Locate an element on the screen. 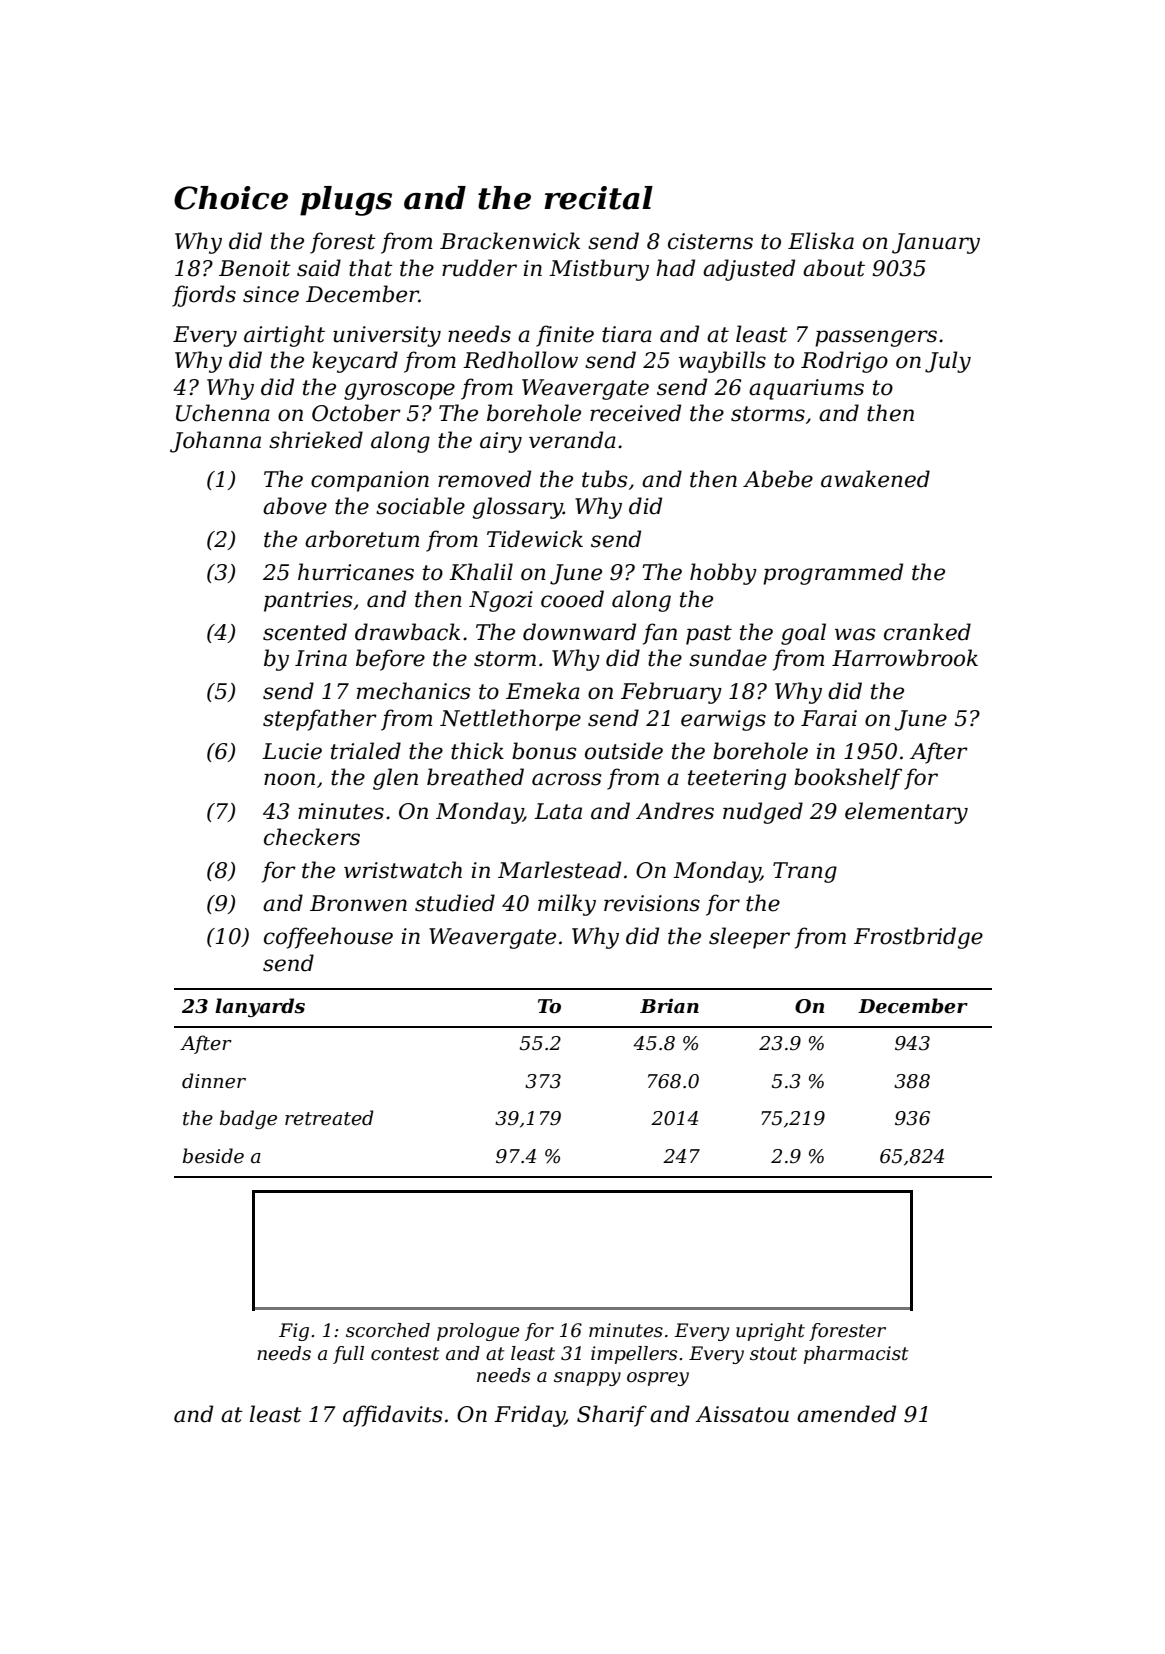 This screenshot has height=1654, width=1165. elementary is located at coordinates (906, 813).
